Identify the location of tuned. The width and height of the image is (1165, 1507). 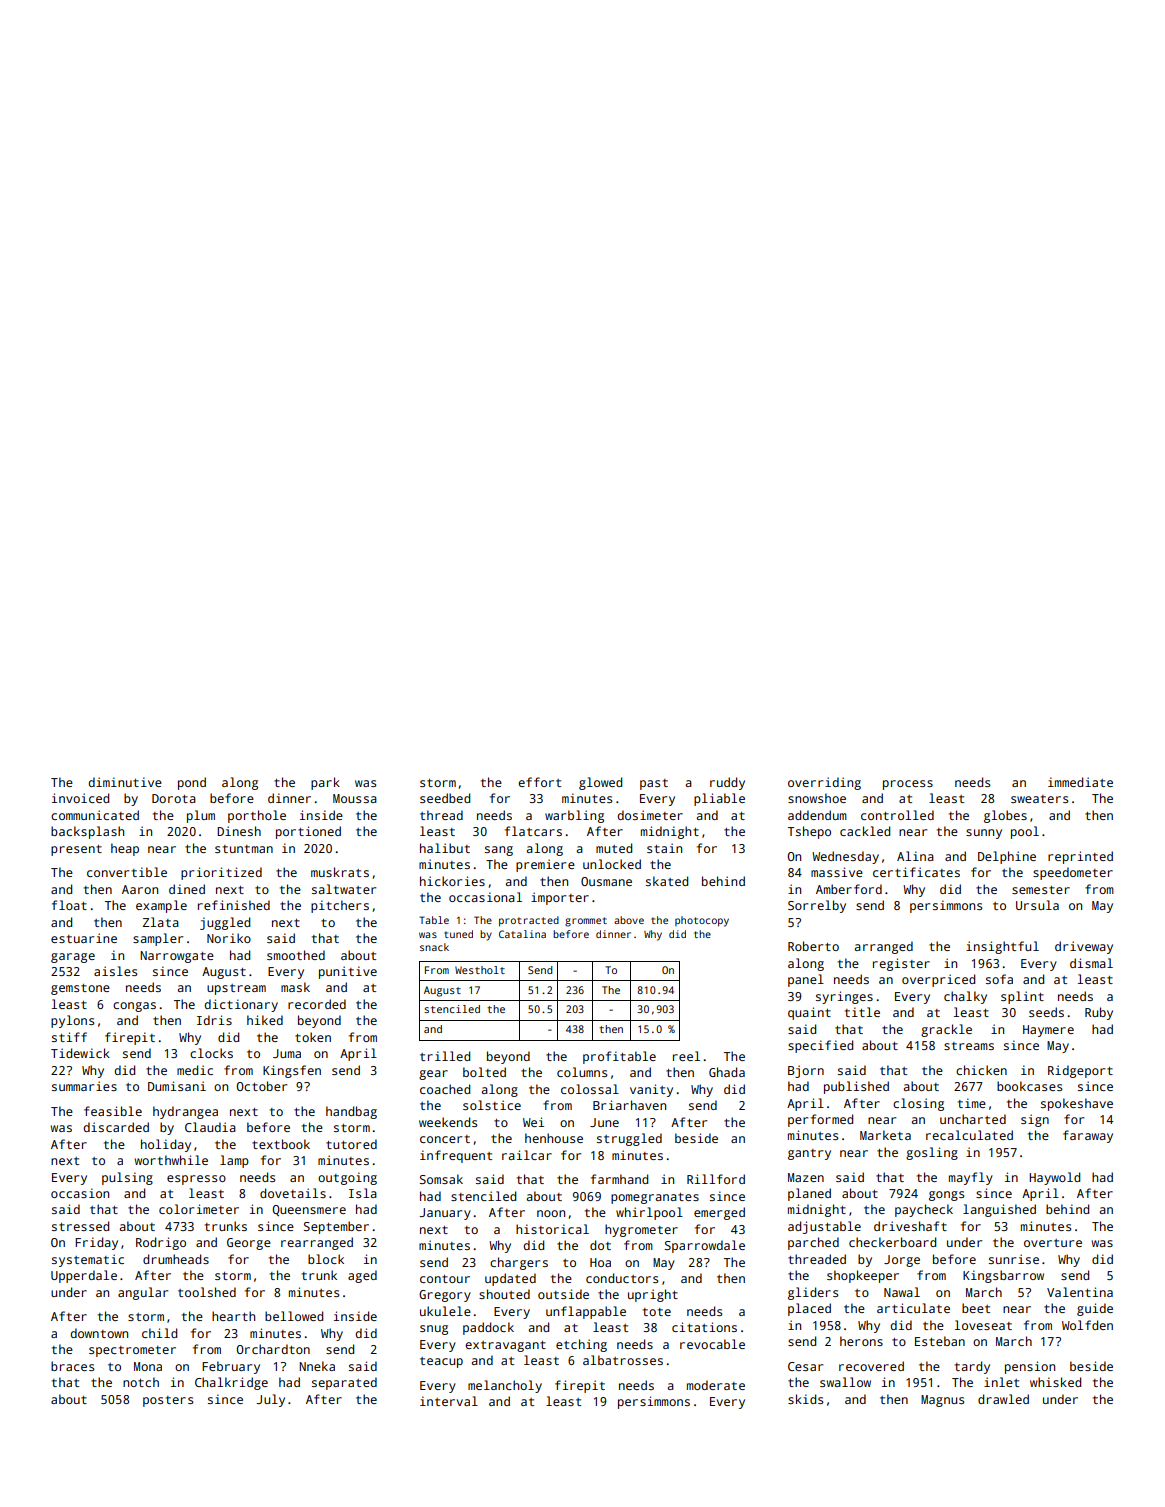
(458, 934).
